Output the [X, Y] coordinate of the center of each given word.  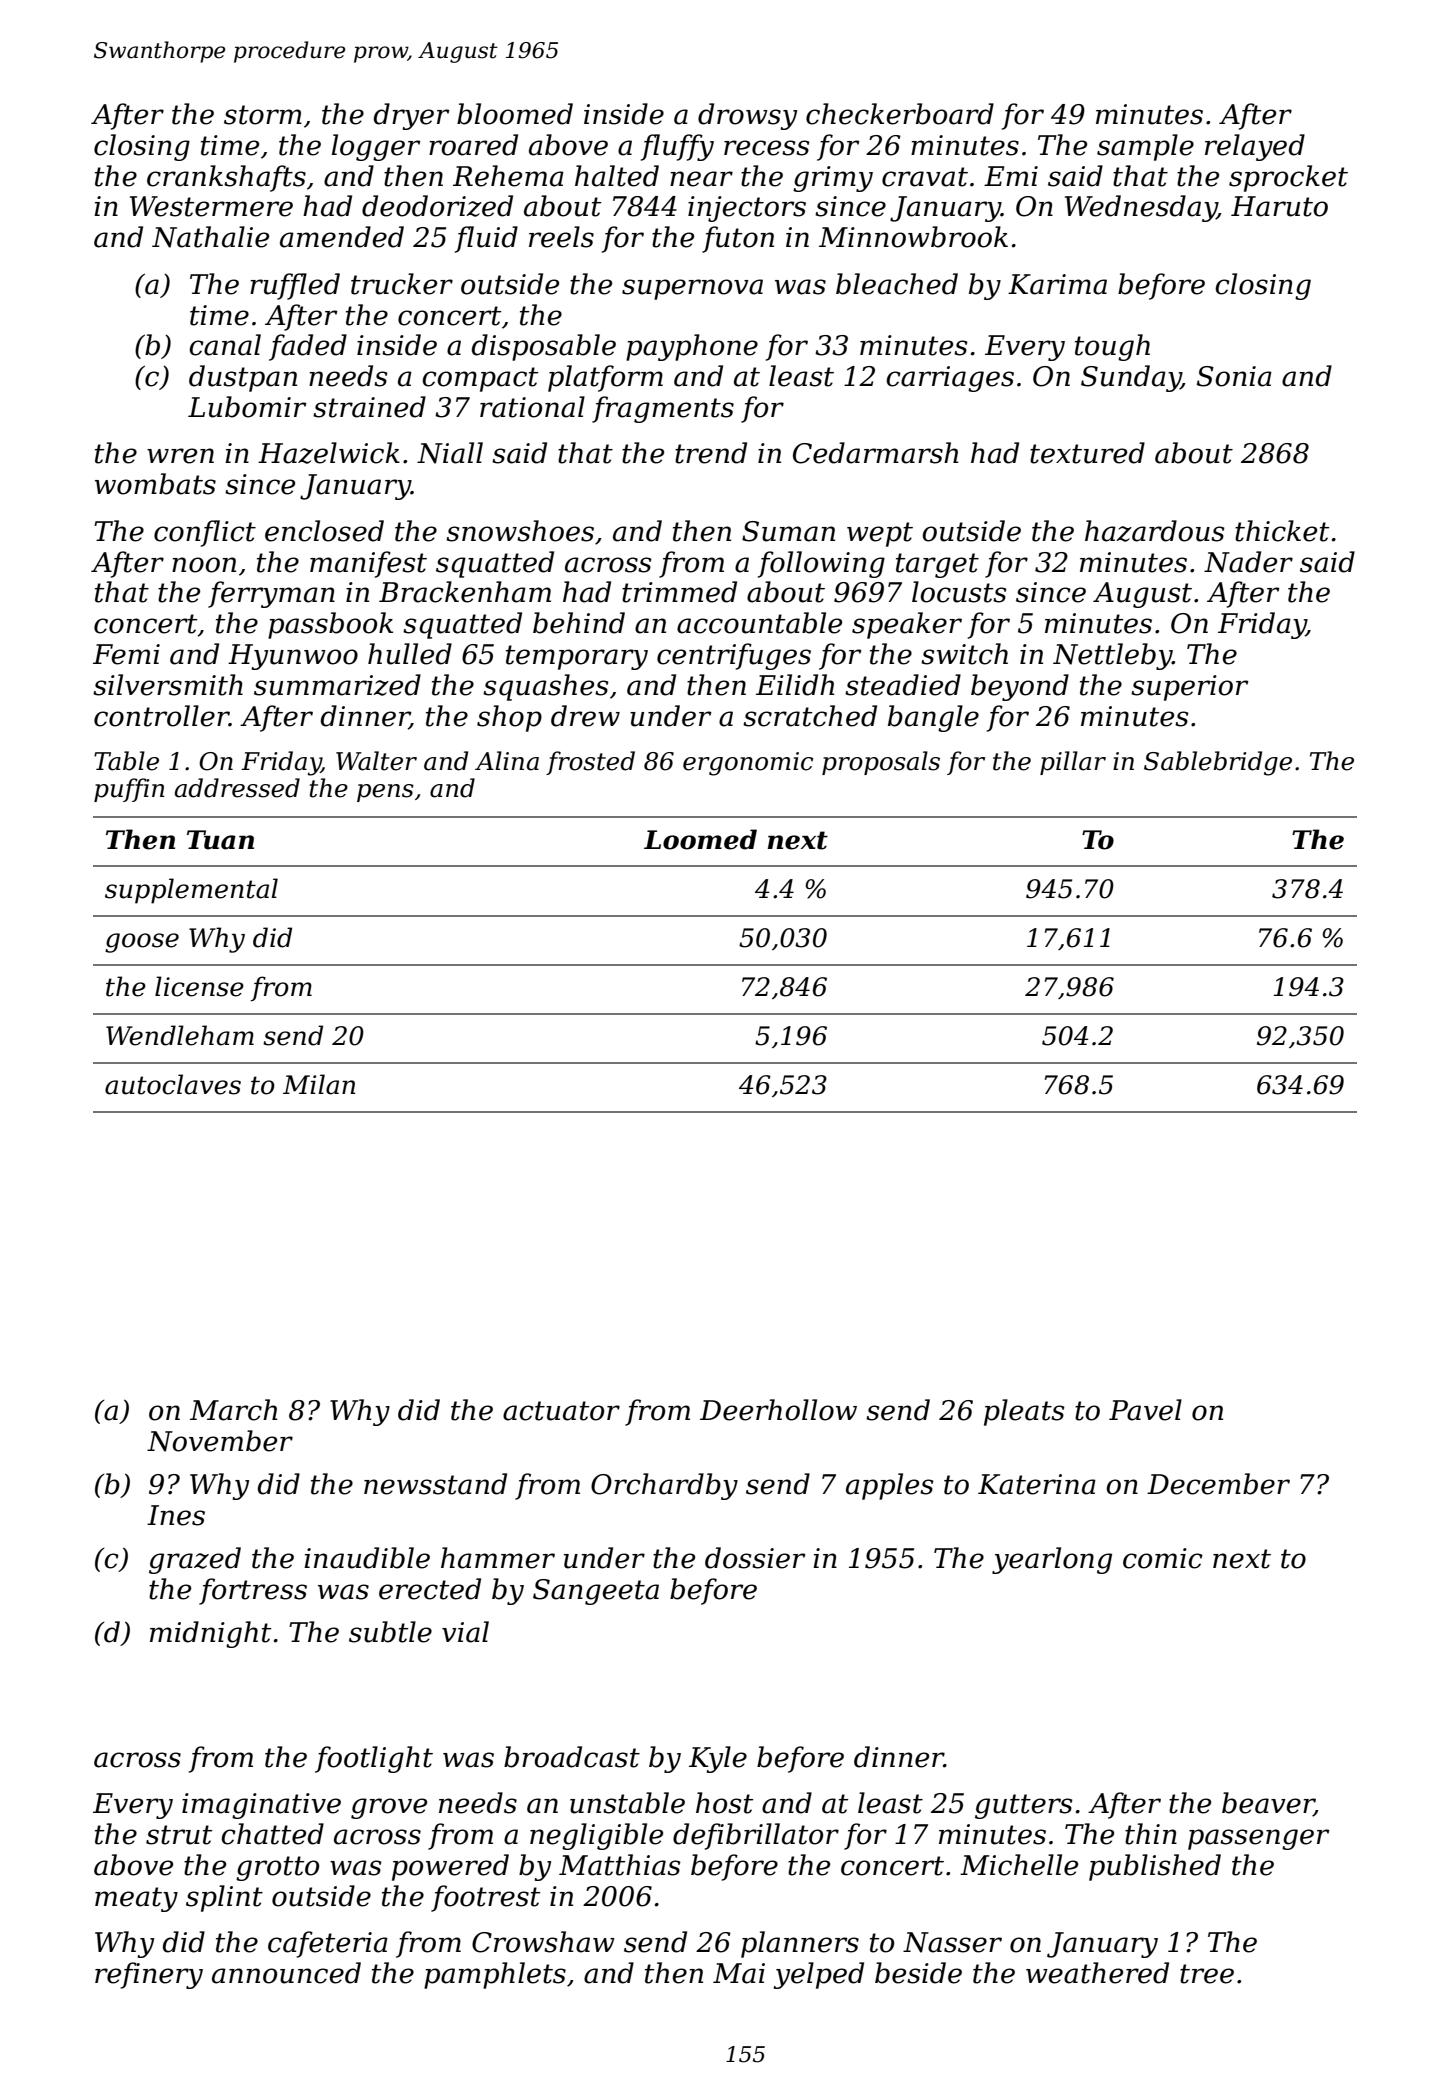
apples [889, 1486]
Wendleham [180, 1035]
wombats [155, 484]
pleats [1024, 1412]
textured [1087, 453]
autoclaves [173, 1084]
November [220, 1441]
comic [1163, 1558]
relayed [1255, 147]
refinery [149, 1975]
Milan [319, 1084]
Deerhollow [778, 1410]
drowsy [747, 116]
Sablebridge [1218, 763]
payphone [692, 347]
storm [263, 115]
